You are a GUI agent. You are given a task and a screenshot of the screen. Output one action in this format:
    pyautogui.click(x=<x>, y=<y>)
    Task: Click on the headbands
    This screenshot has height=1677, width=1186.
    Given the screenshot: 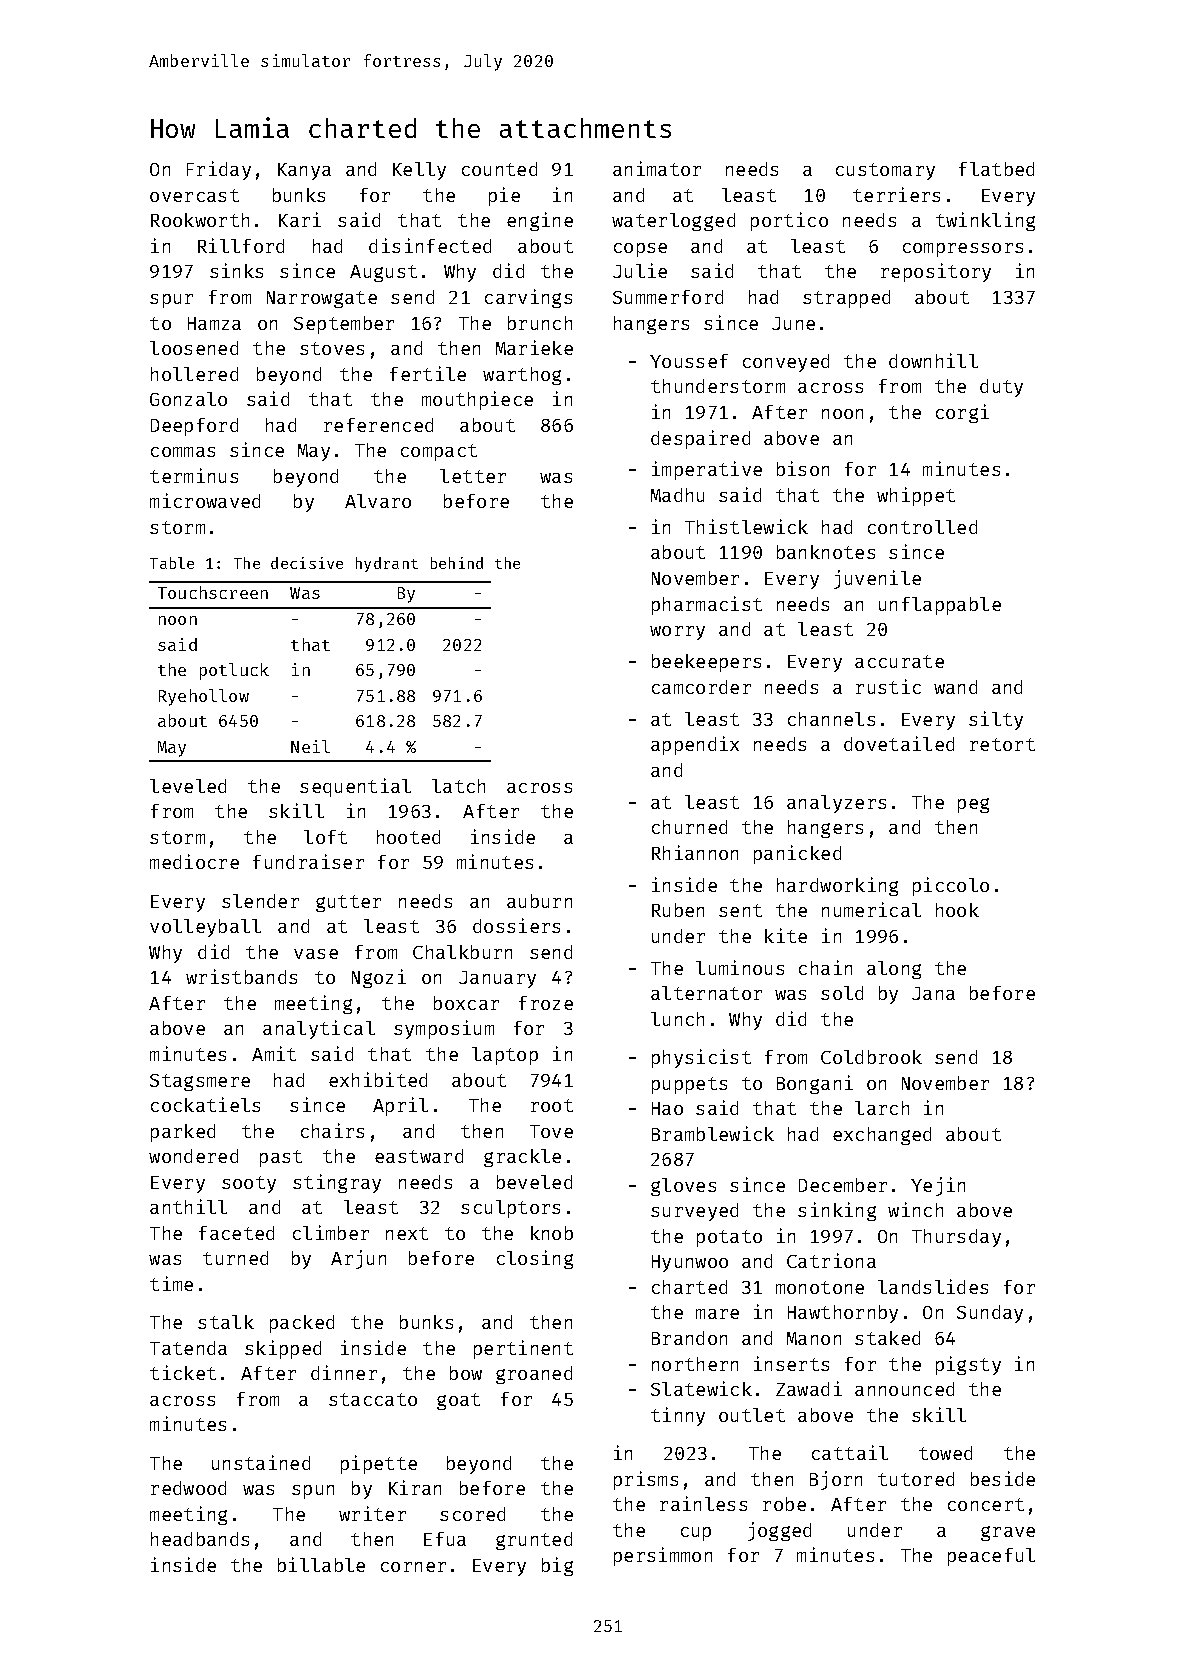 What is the action you would take?
    pyautogui.click(x=200, y=1539)
